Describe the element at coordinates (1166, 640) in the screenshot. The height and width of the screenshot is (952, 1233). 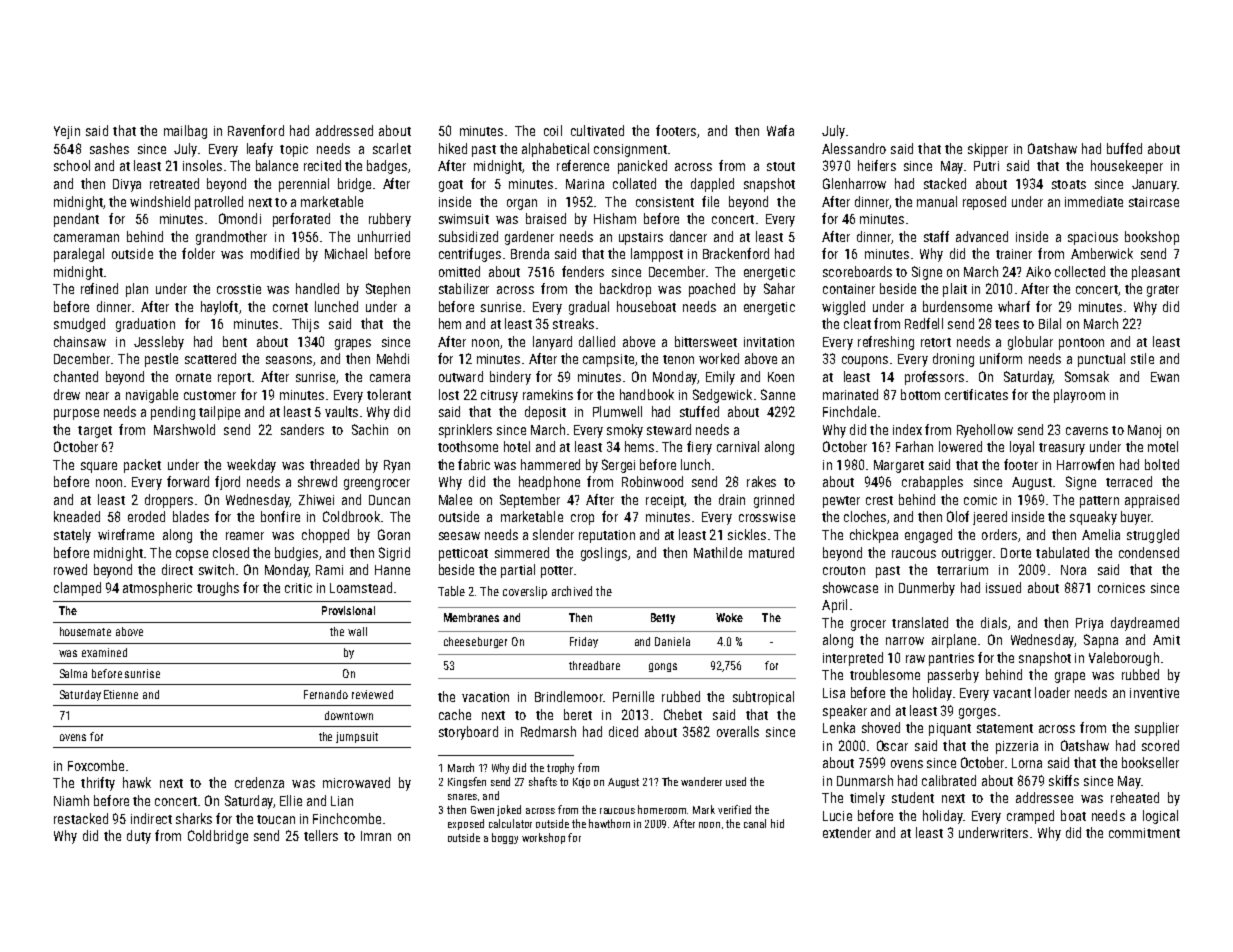
I see `Amit` at that location.
